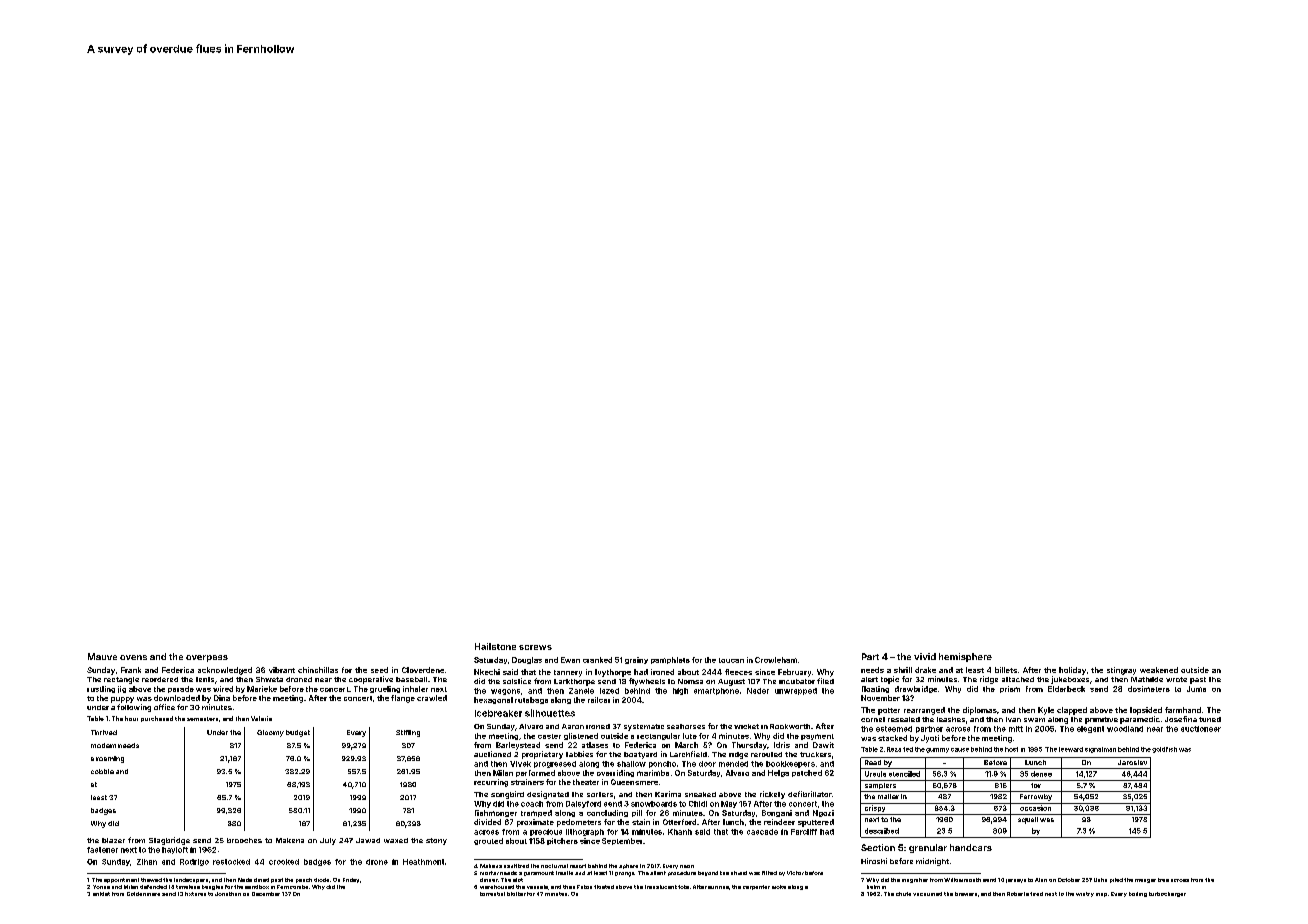 This image has width=1308, height=924. Describe the element at coordinates (729, 804) in the image. I see `May` at that location.
